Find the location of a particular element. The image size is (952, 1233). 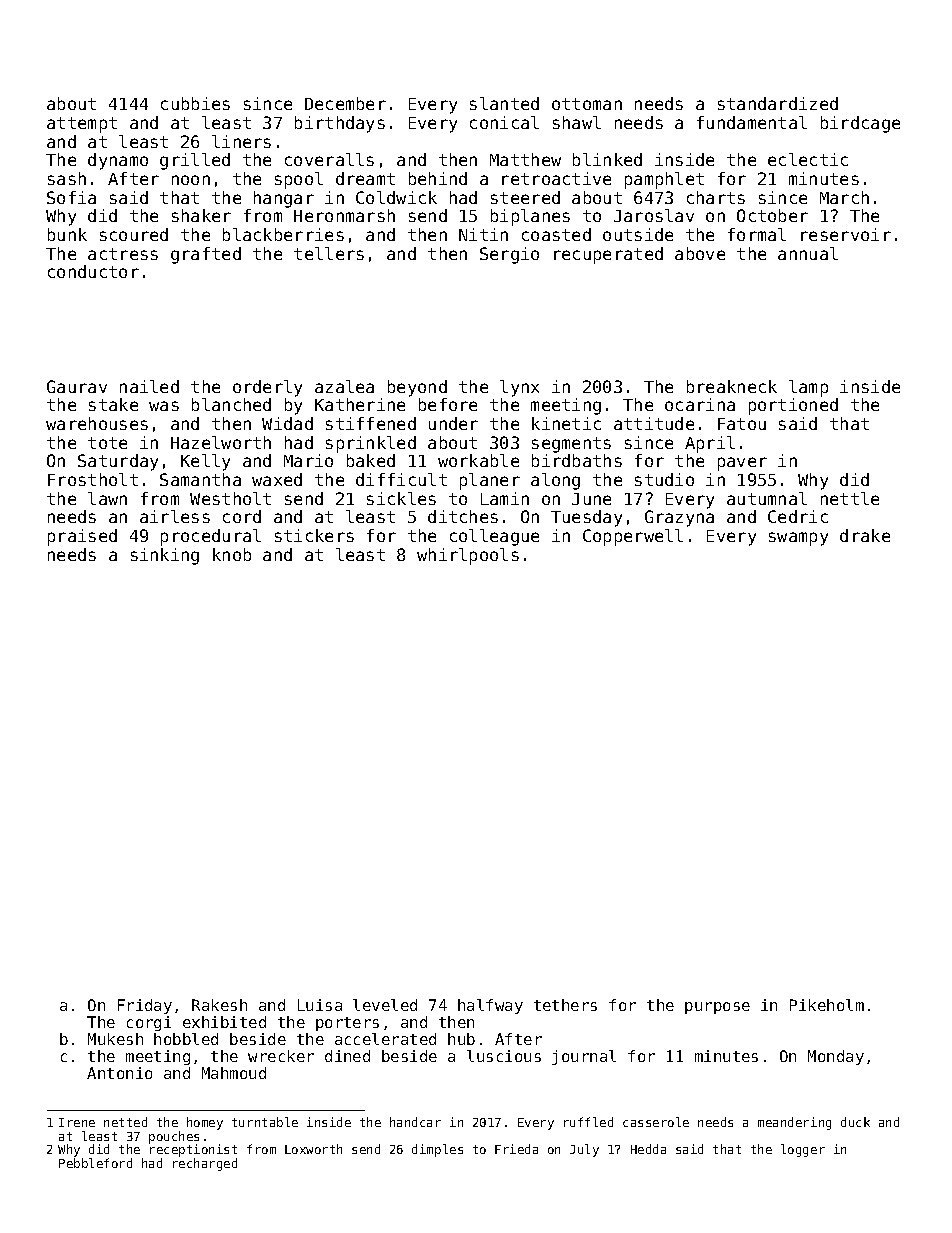

sickles is located at coordinates (401, 498).
